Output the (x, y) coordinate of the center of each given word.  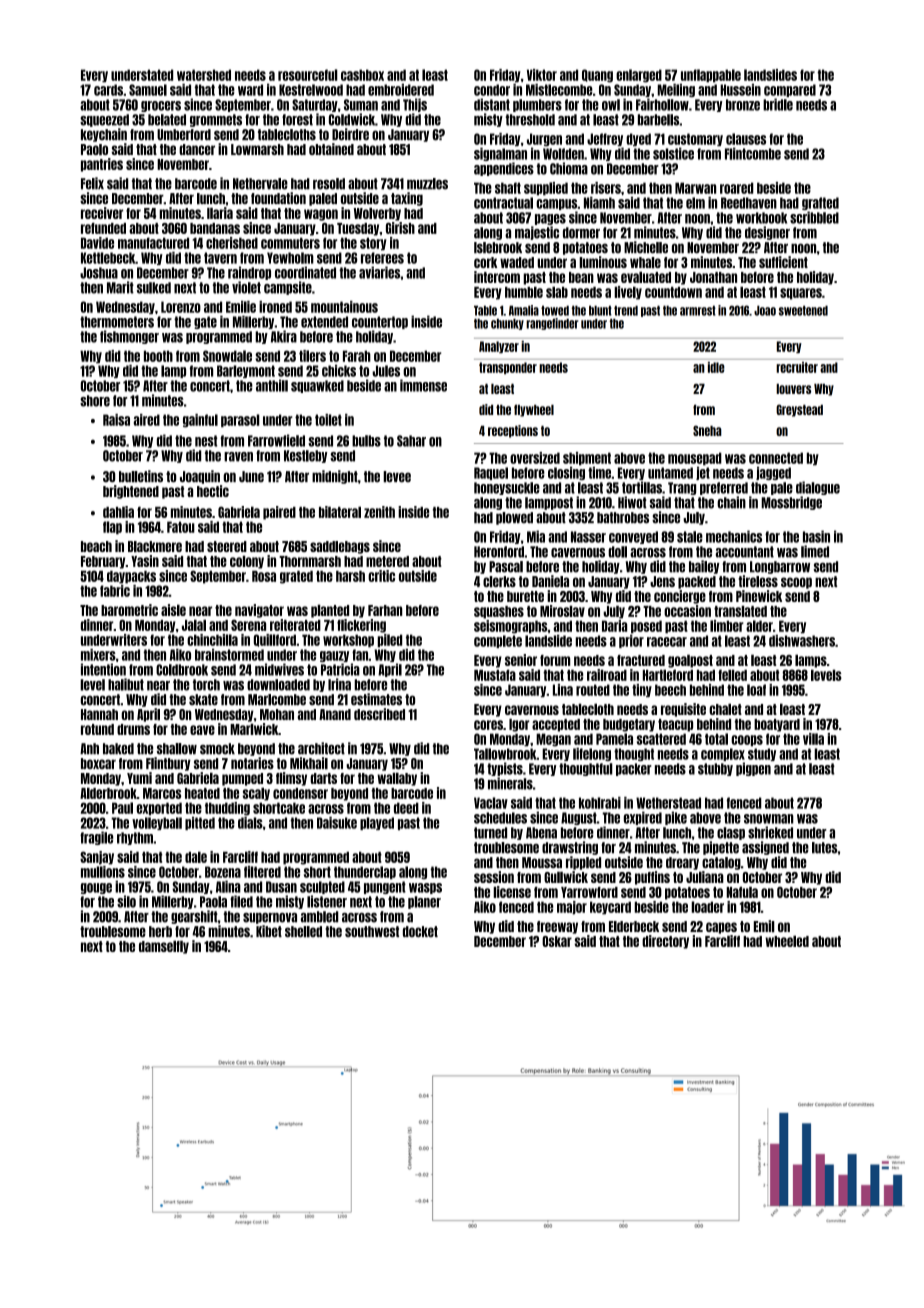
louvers (793, 389)
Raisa (116, 420)
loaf (756, 690)
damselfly (164, 947)
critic (381, 576)
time (599, 472)
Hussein (740, 89)
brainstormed (229, 654)
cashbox (362, 75)
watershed (204, 75)
